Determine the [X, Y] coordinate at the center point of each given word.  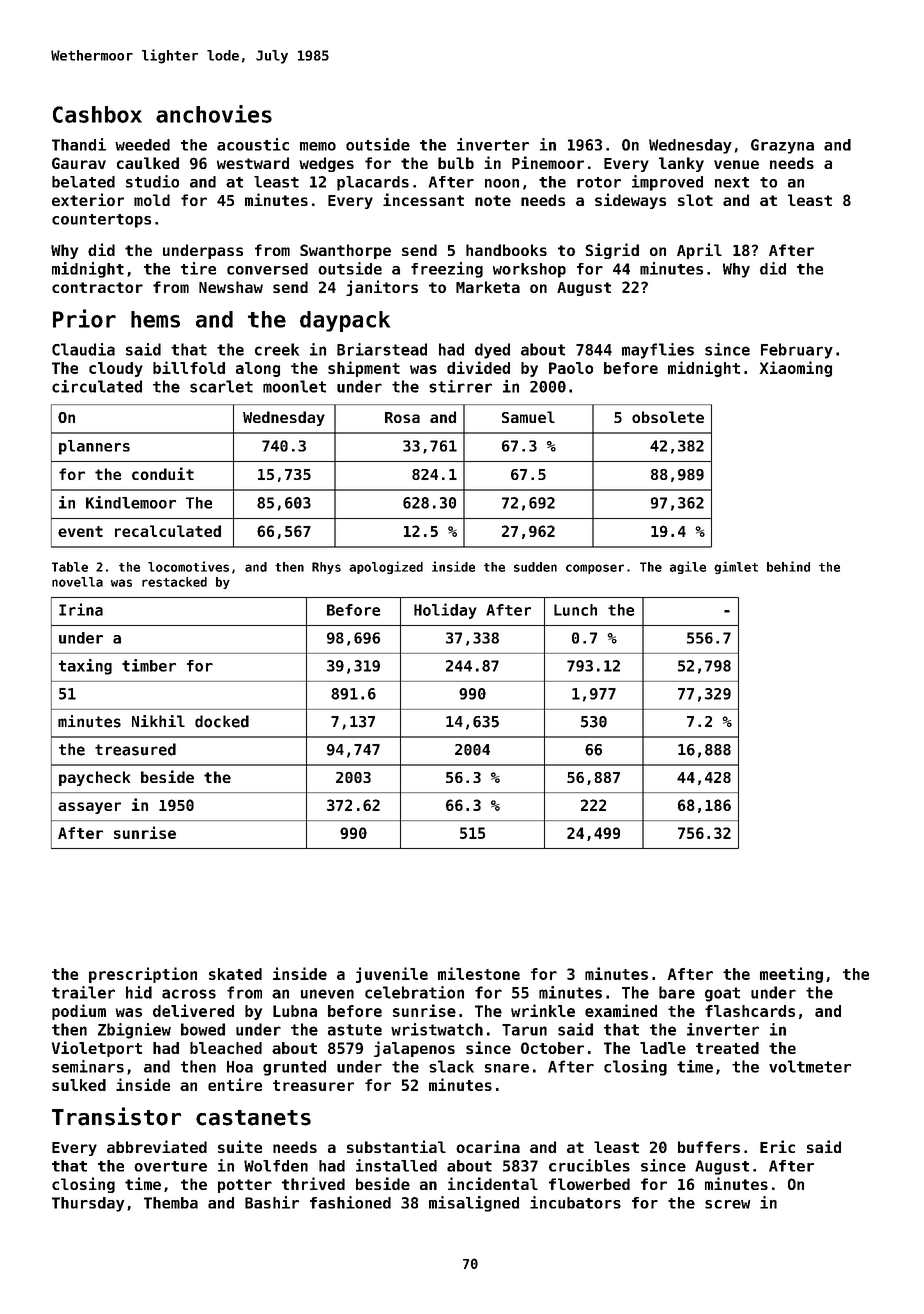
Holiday [445, 611]
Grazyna [782, 146]
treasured [135, 749]
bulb [456, 163]
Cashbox [97, 114]
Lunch [575, 610]
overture [170, 1166]
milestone [479, 973]
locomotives [188, 566]
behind [788, 566]
